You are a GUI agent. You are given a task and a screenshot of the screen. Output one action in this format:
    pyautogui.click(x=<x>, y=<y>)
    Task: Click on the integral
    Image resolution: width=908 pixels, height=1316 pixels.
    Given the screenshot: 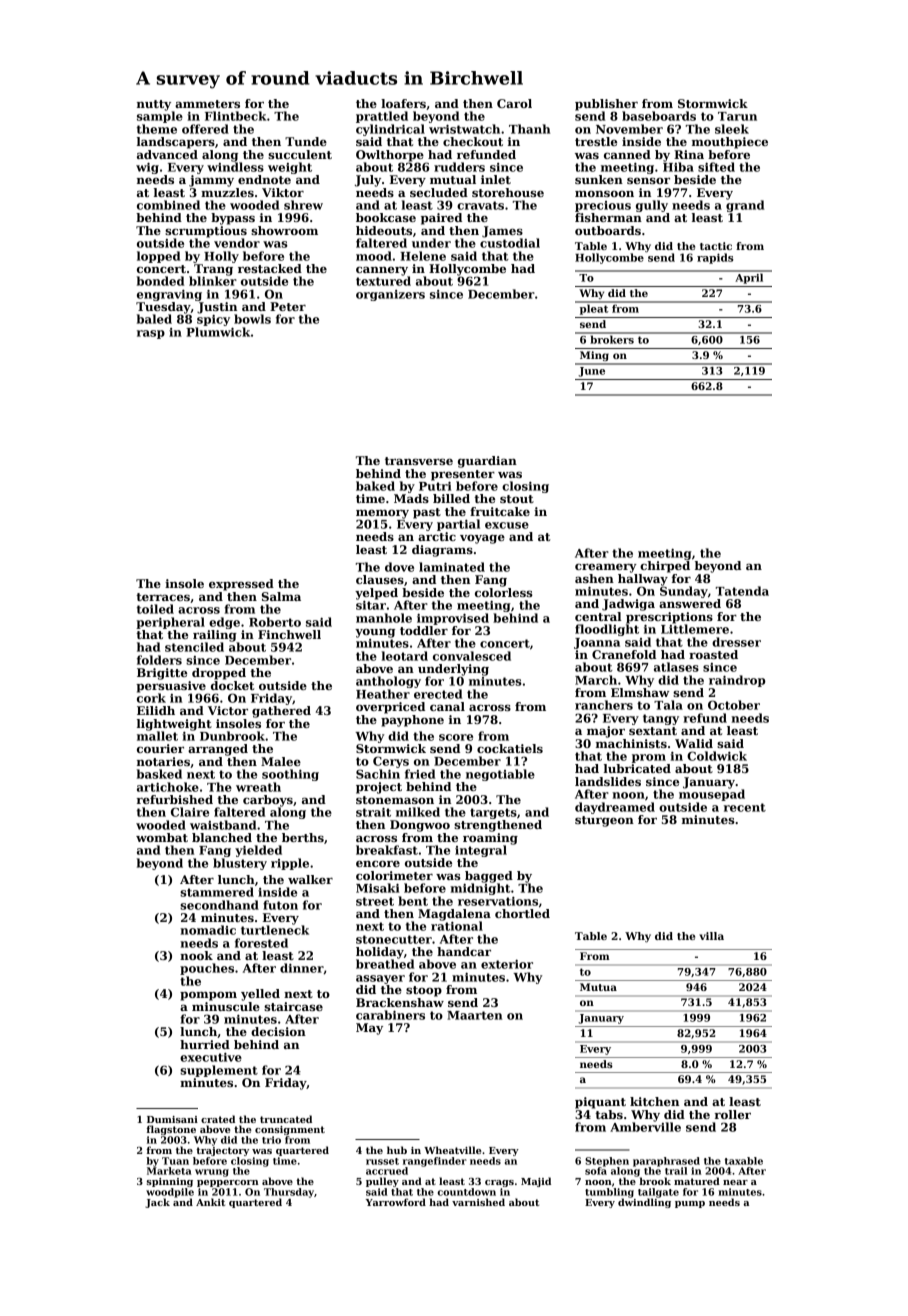 What is the action you would take?
    pyautogui.click(x=481, y=851)
